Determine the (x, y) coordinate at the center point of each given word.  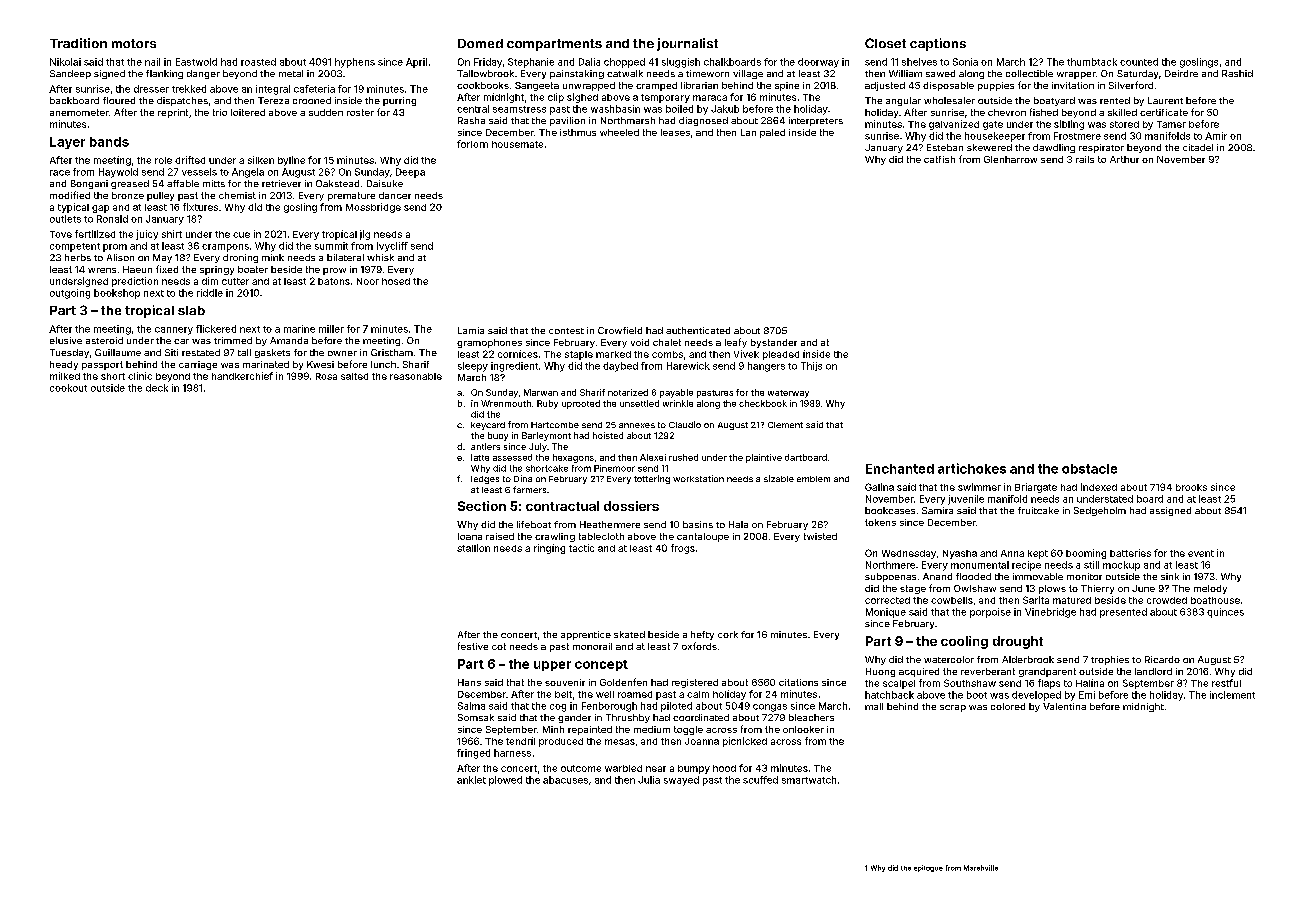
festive (473, 646)
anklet (471, 780)
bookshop (117, 294)
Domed (480, 43)
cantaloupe (703, 537)
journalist (687, 44)
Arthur (1124, 159)
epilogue (928, 868)
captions (938, 44)
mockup (1121, 566)
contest (566, 331)
